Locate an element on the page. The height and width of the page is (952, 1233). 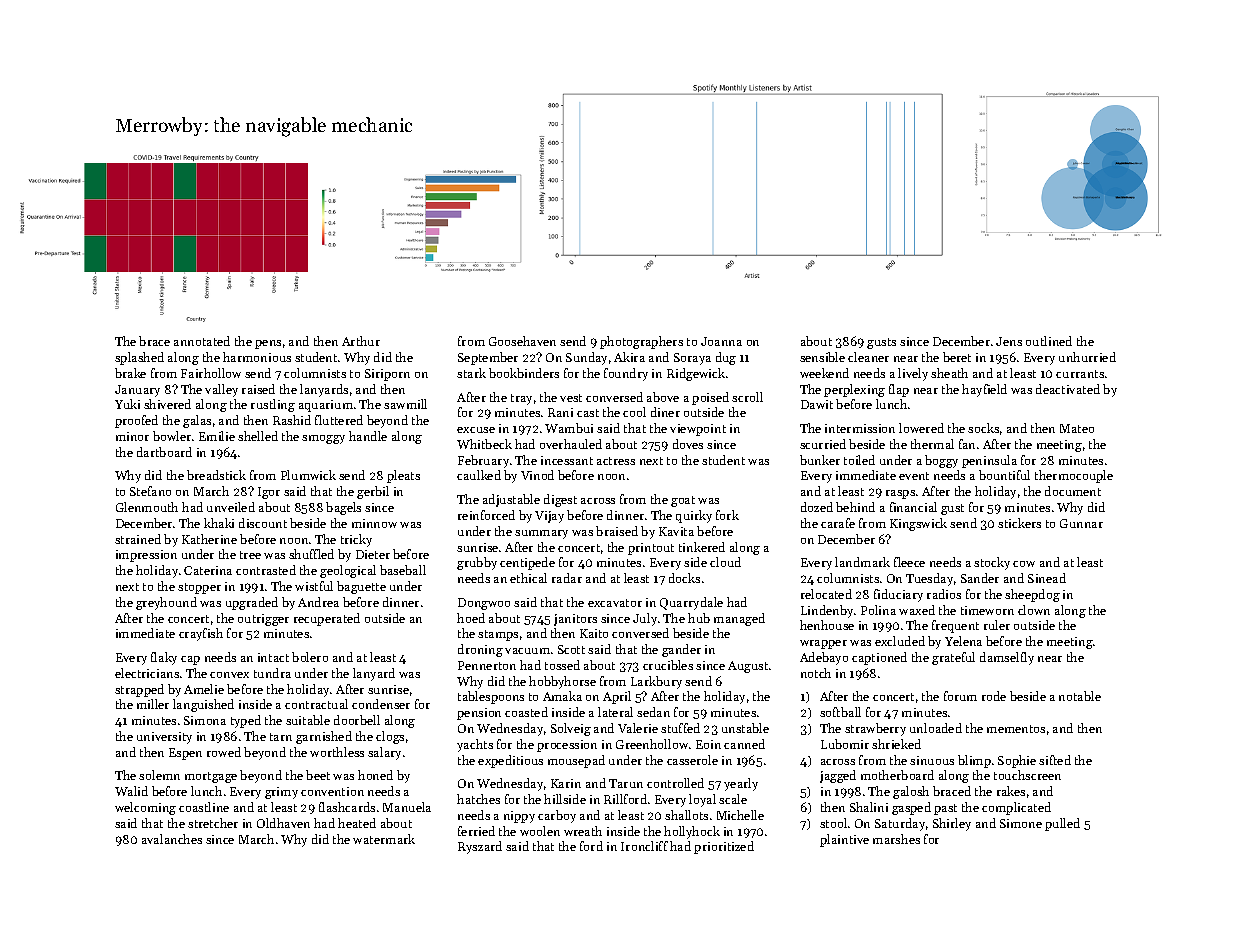
bowler is located at coordinates (172, 436).
